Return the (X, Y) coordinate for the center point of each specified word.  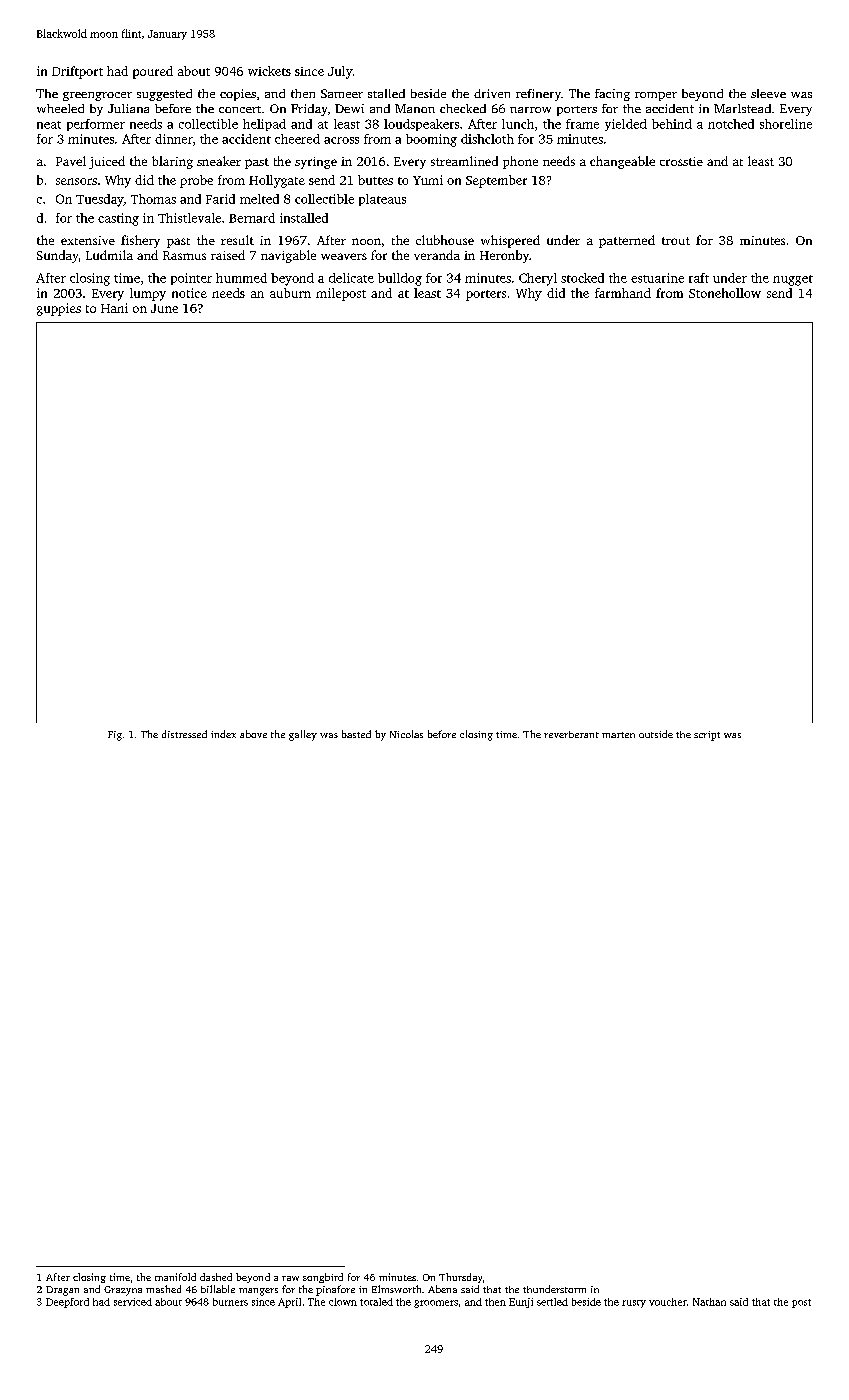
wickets (269, 71)
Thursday (460, 1278)
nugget (793, 280)
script (707, 736)
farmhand (623, 293)
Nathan (709, 1302)
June (164, 308)
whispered (510, 241)
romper (656, 96)
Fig (115, 736)
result (237, 240)
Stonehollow (725, 293)
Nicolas (406, 734)
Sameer (342, 93)
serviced (133, 1302)
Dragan (62, 1291)
